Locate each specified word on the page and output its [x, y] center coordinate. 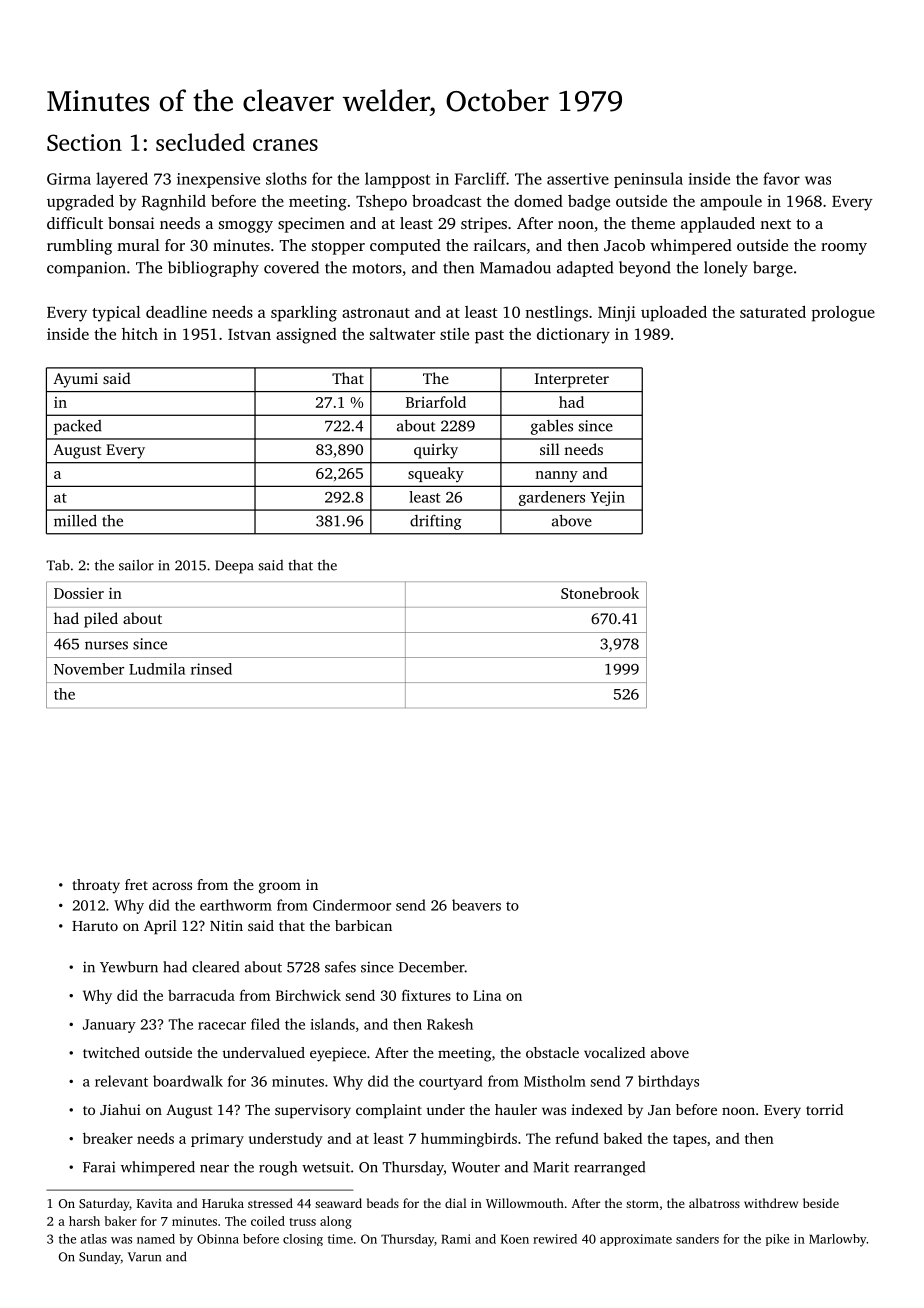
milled [75, 520]
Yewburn [129, 967]
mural [138, 245]
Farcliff [481, 178]
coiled [268, 1221]
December [432, 967]
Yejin [607, 498]
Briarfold [436, 402]
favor [781, 178]
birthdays [668, 1082]
